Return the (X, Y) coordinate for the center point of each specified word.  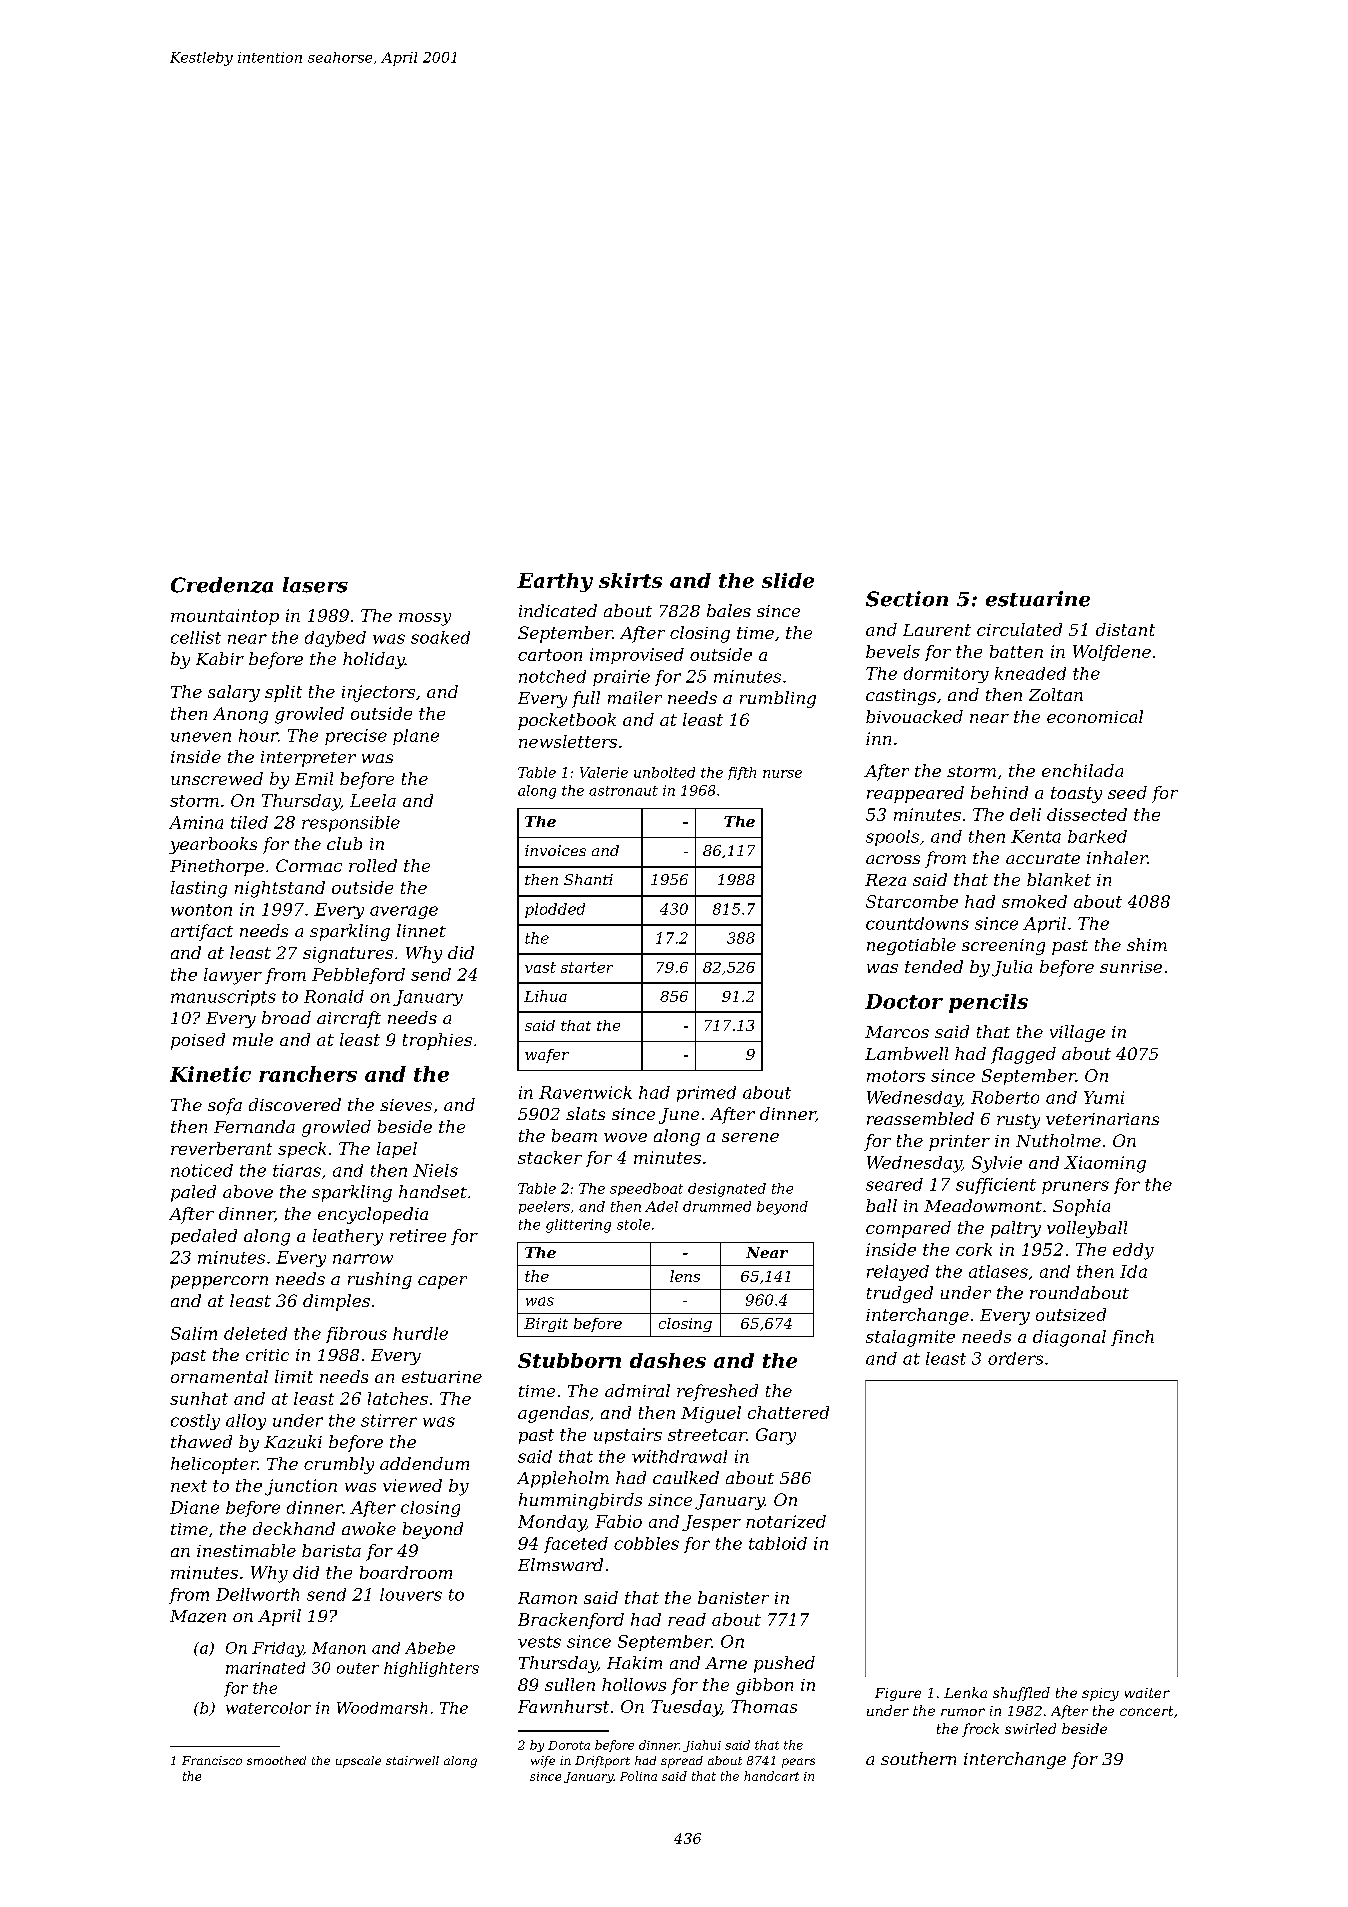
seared (894, 1184)
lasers (315, 585)
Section (907, 599)
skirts (630, 580)
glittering (578, 1226)
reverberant (221, 1148)
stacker (550, 1157)
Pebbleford (358, 976)
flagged (1023, 1055)
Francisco (212, 1760)
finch (1132, 1338)
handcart (771, 1776)
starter (587, 967)
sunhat (199, 1398)
